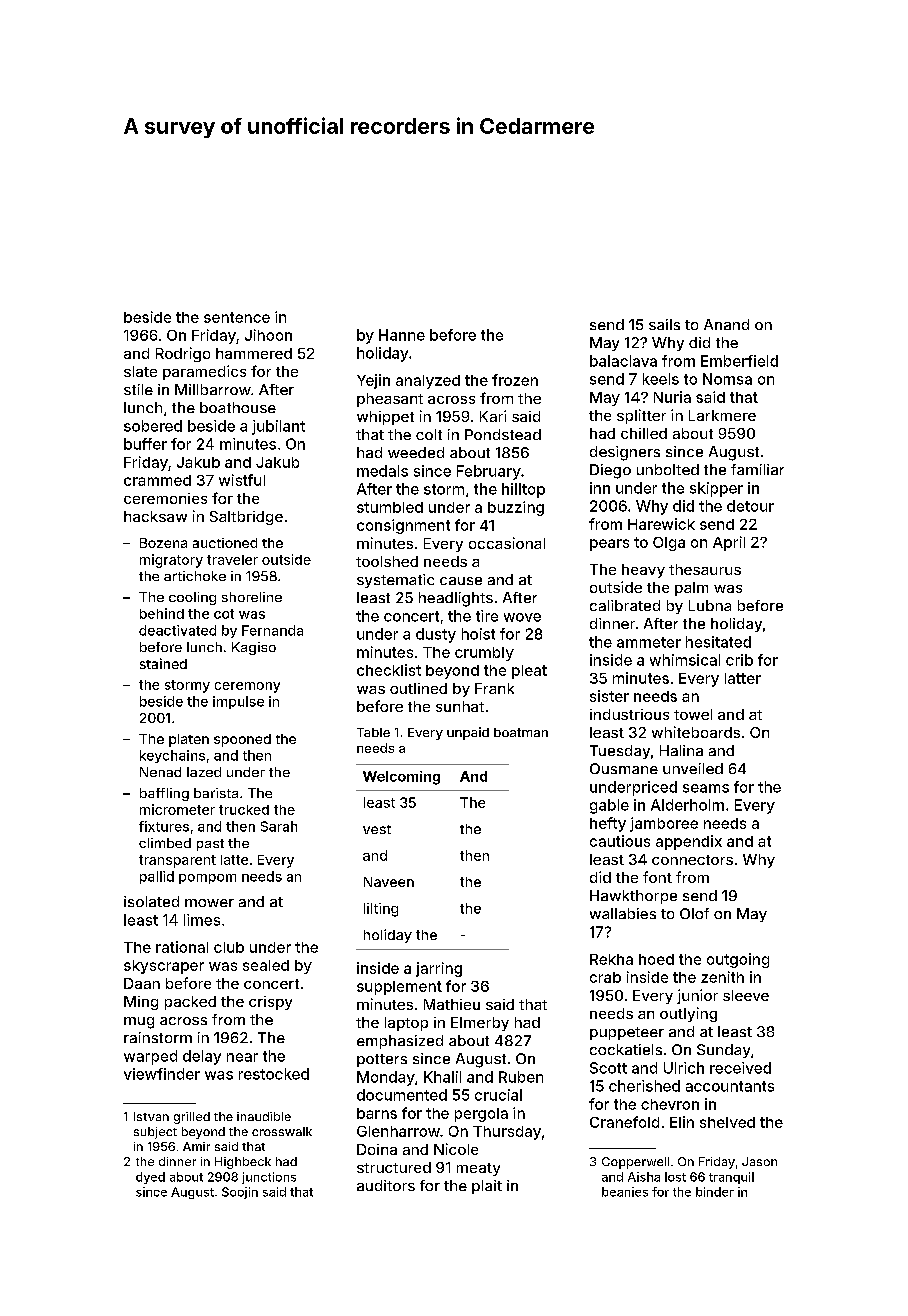 The image size is (908, 1316). I want to click on buffer, so click(145, 444).
